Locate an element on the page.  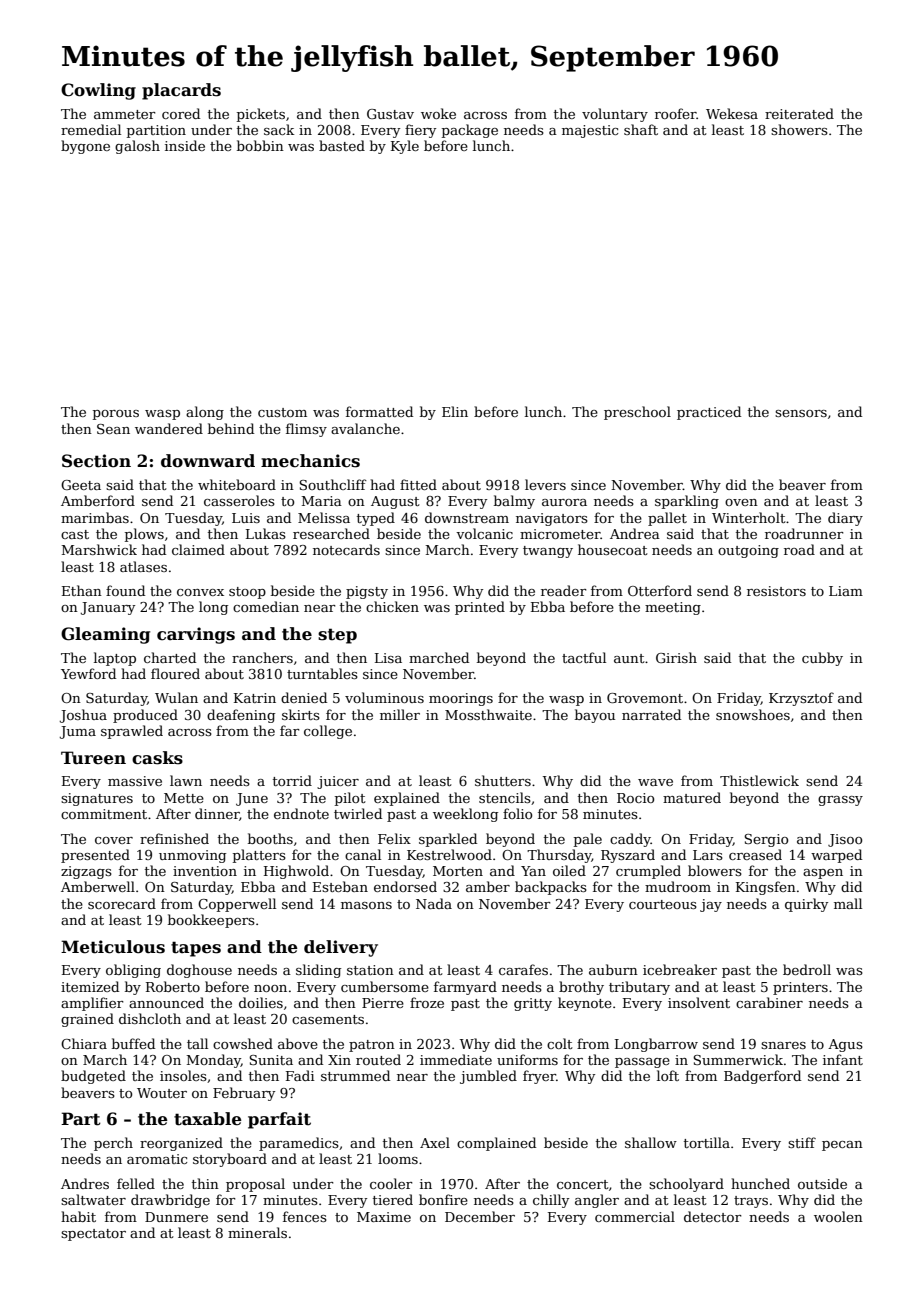
stoop is located at coordinates (247, 593).
